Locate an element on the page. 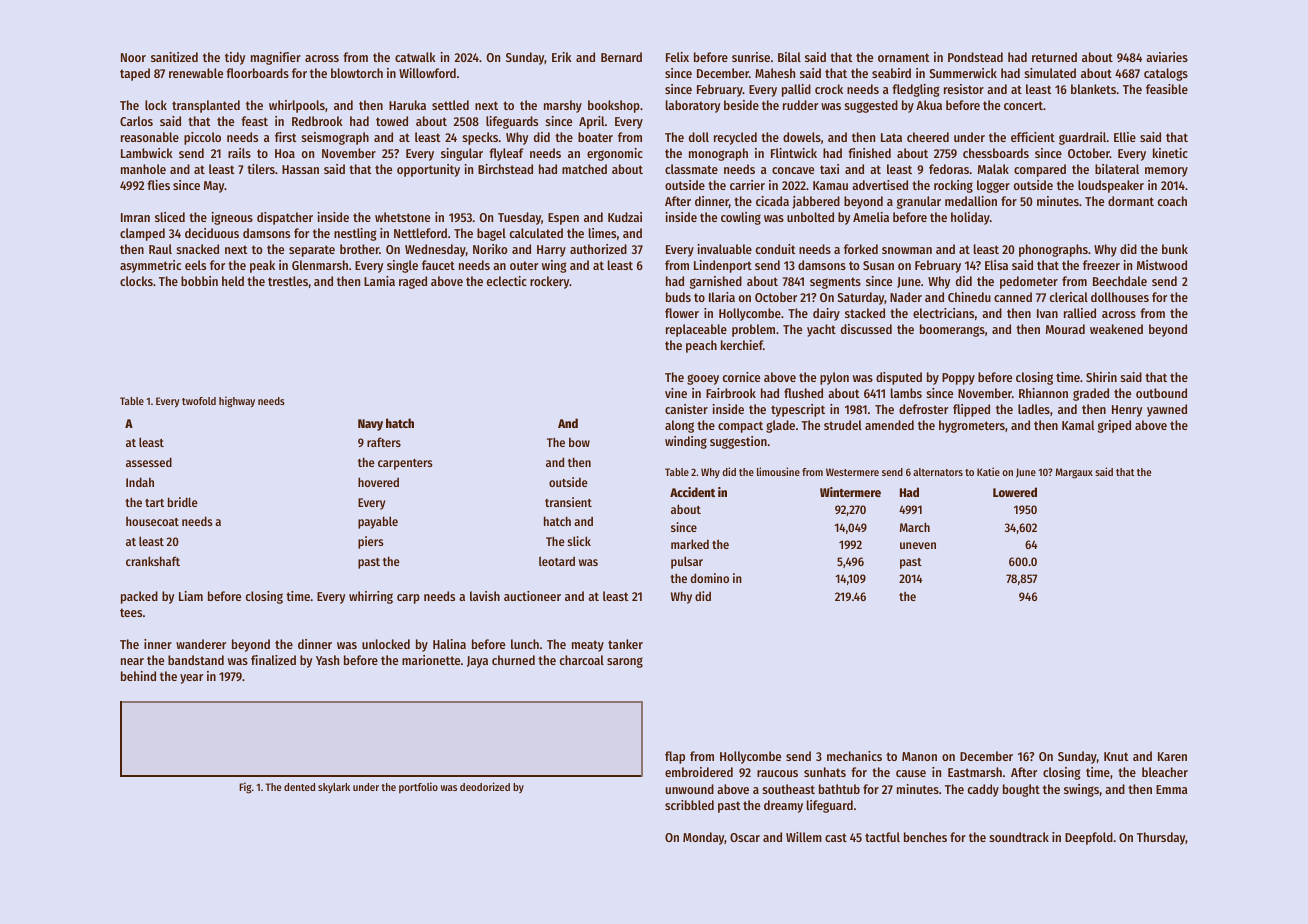 The height and width of the page is (924, 1308). Ellie is located at coordinates (1125, 137).
